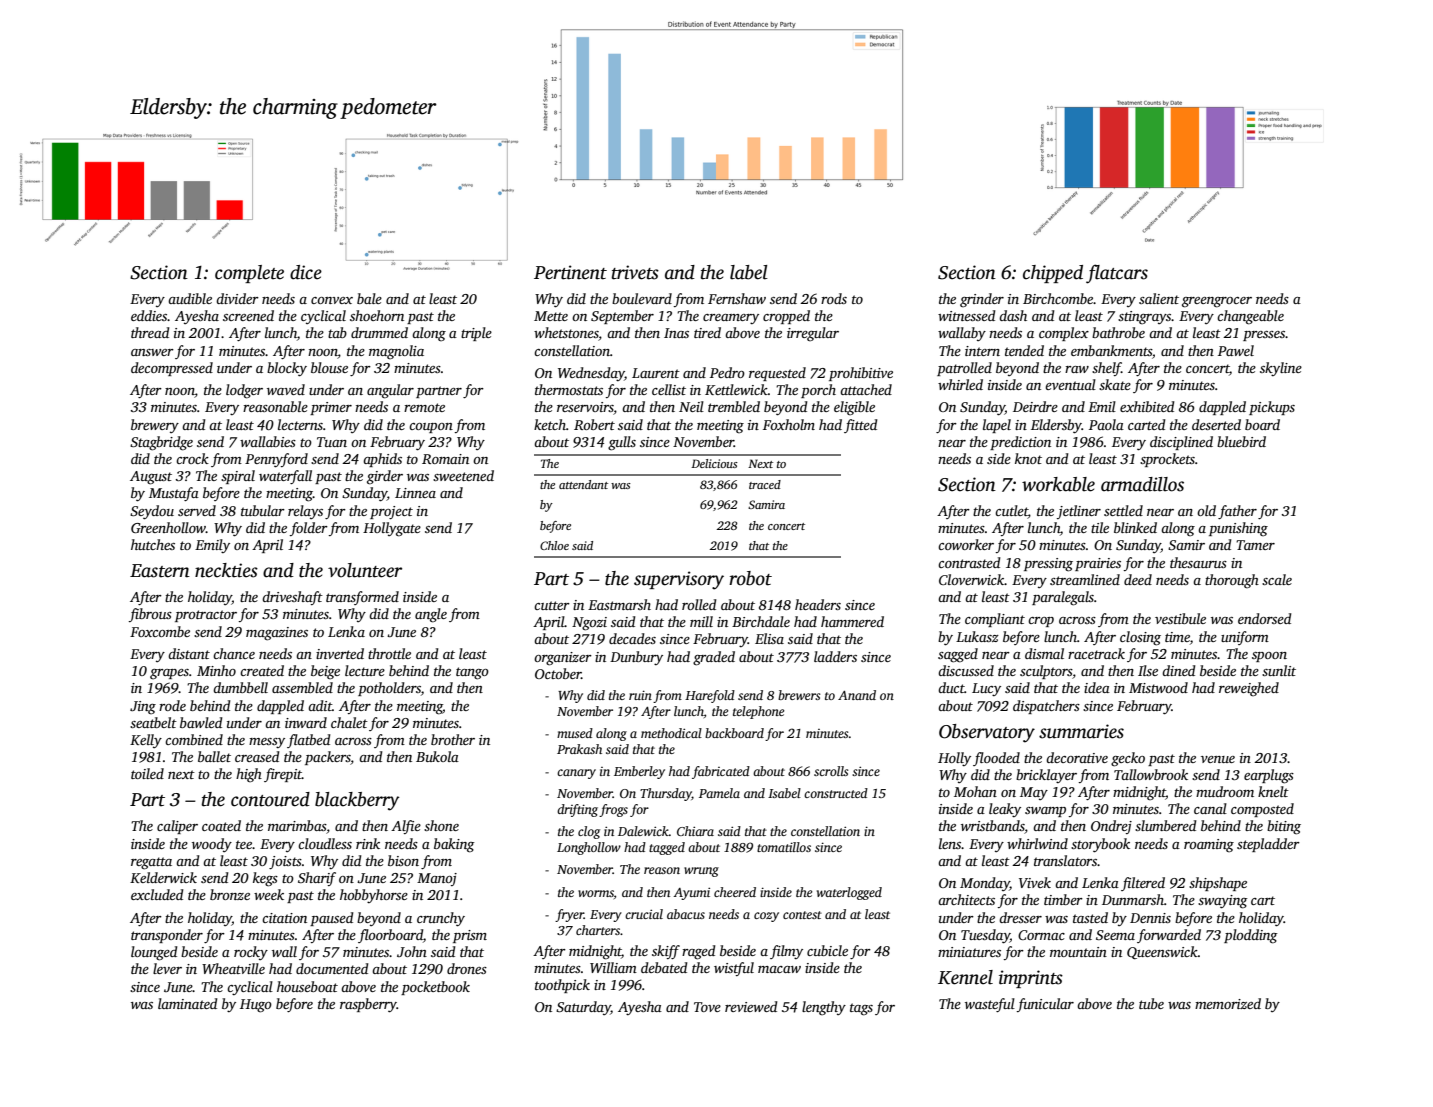  I want to click on distant, so click(189, 653).
